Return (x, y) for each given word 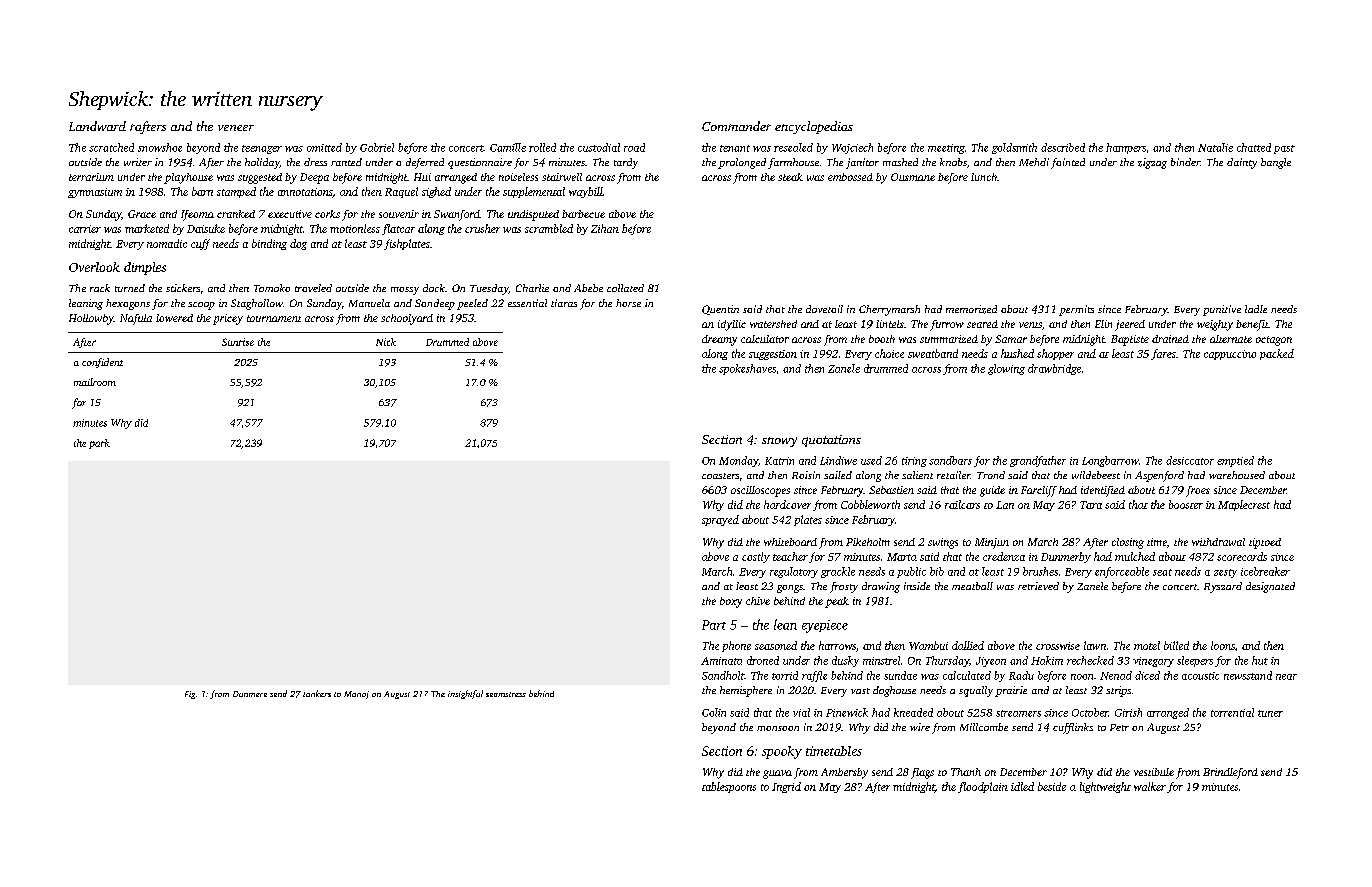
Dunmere (250, 694)
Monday (738, 461)
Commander (736, 126)
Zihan (605, 228)
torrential (1232, 712)
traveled (313, 288)
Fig (190, 695)
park (99, 444)
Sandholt (723, 675)
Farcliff (1039, 491)
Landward (97, 126)
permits (1076, 310)
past (1284, 149)
